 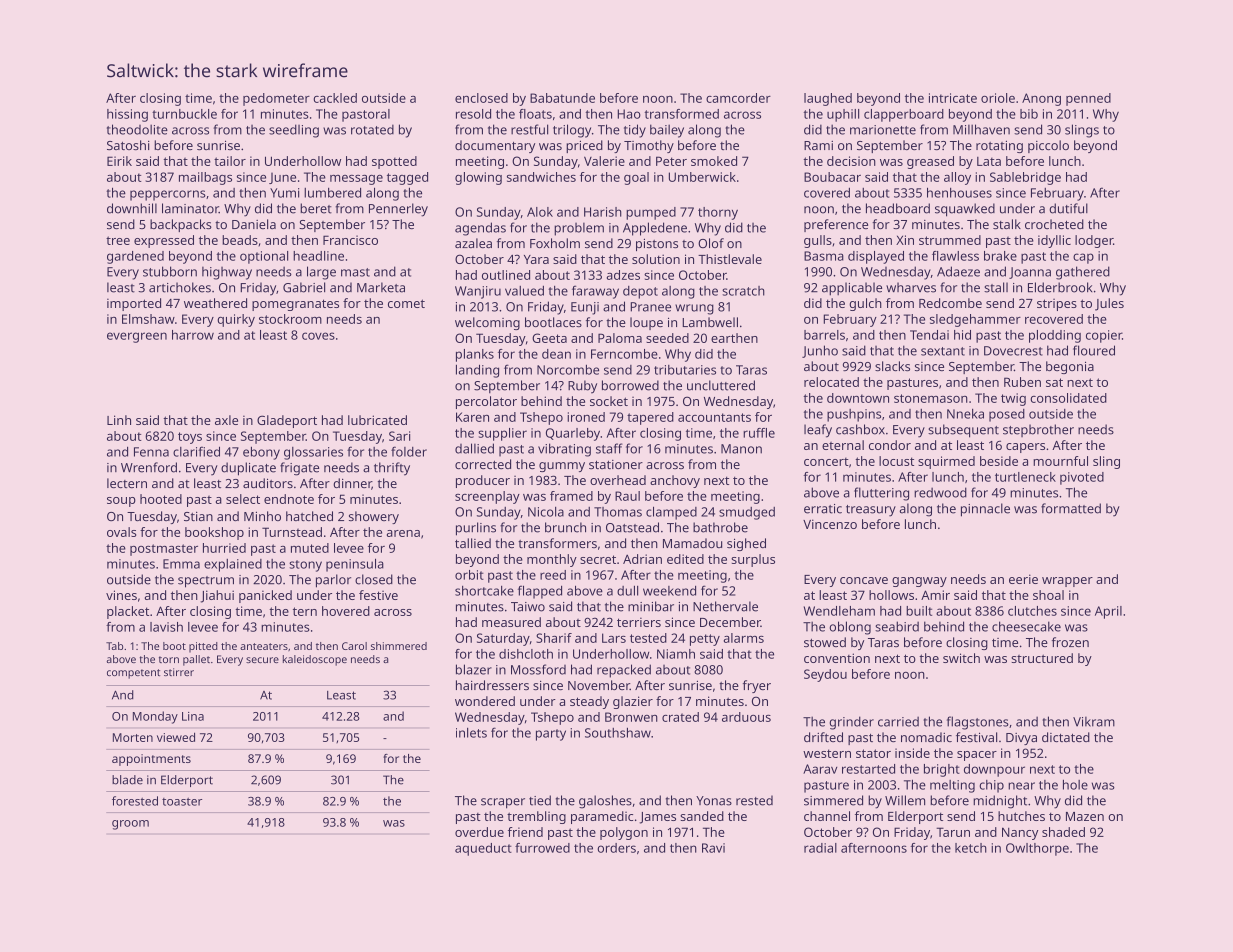 I want to click on Eunji, so click(x=585, y=308).
